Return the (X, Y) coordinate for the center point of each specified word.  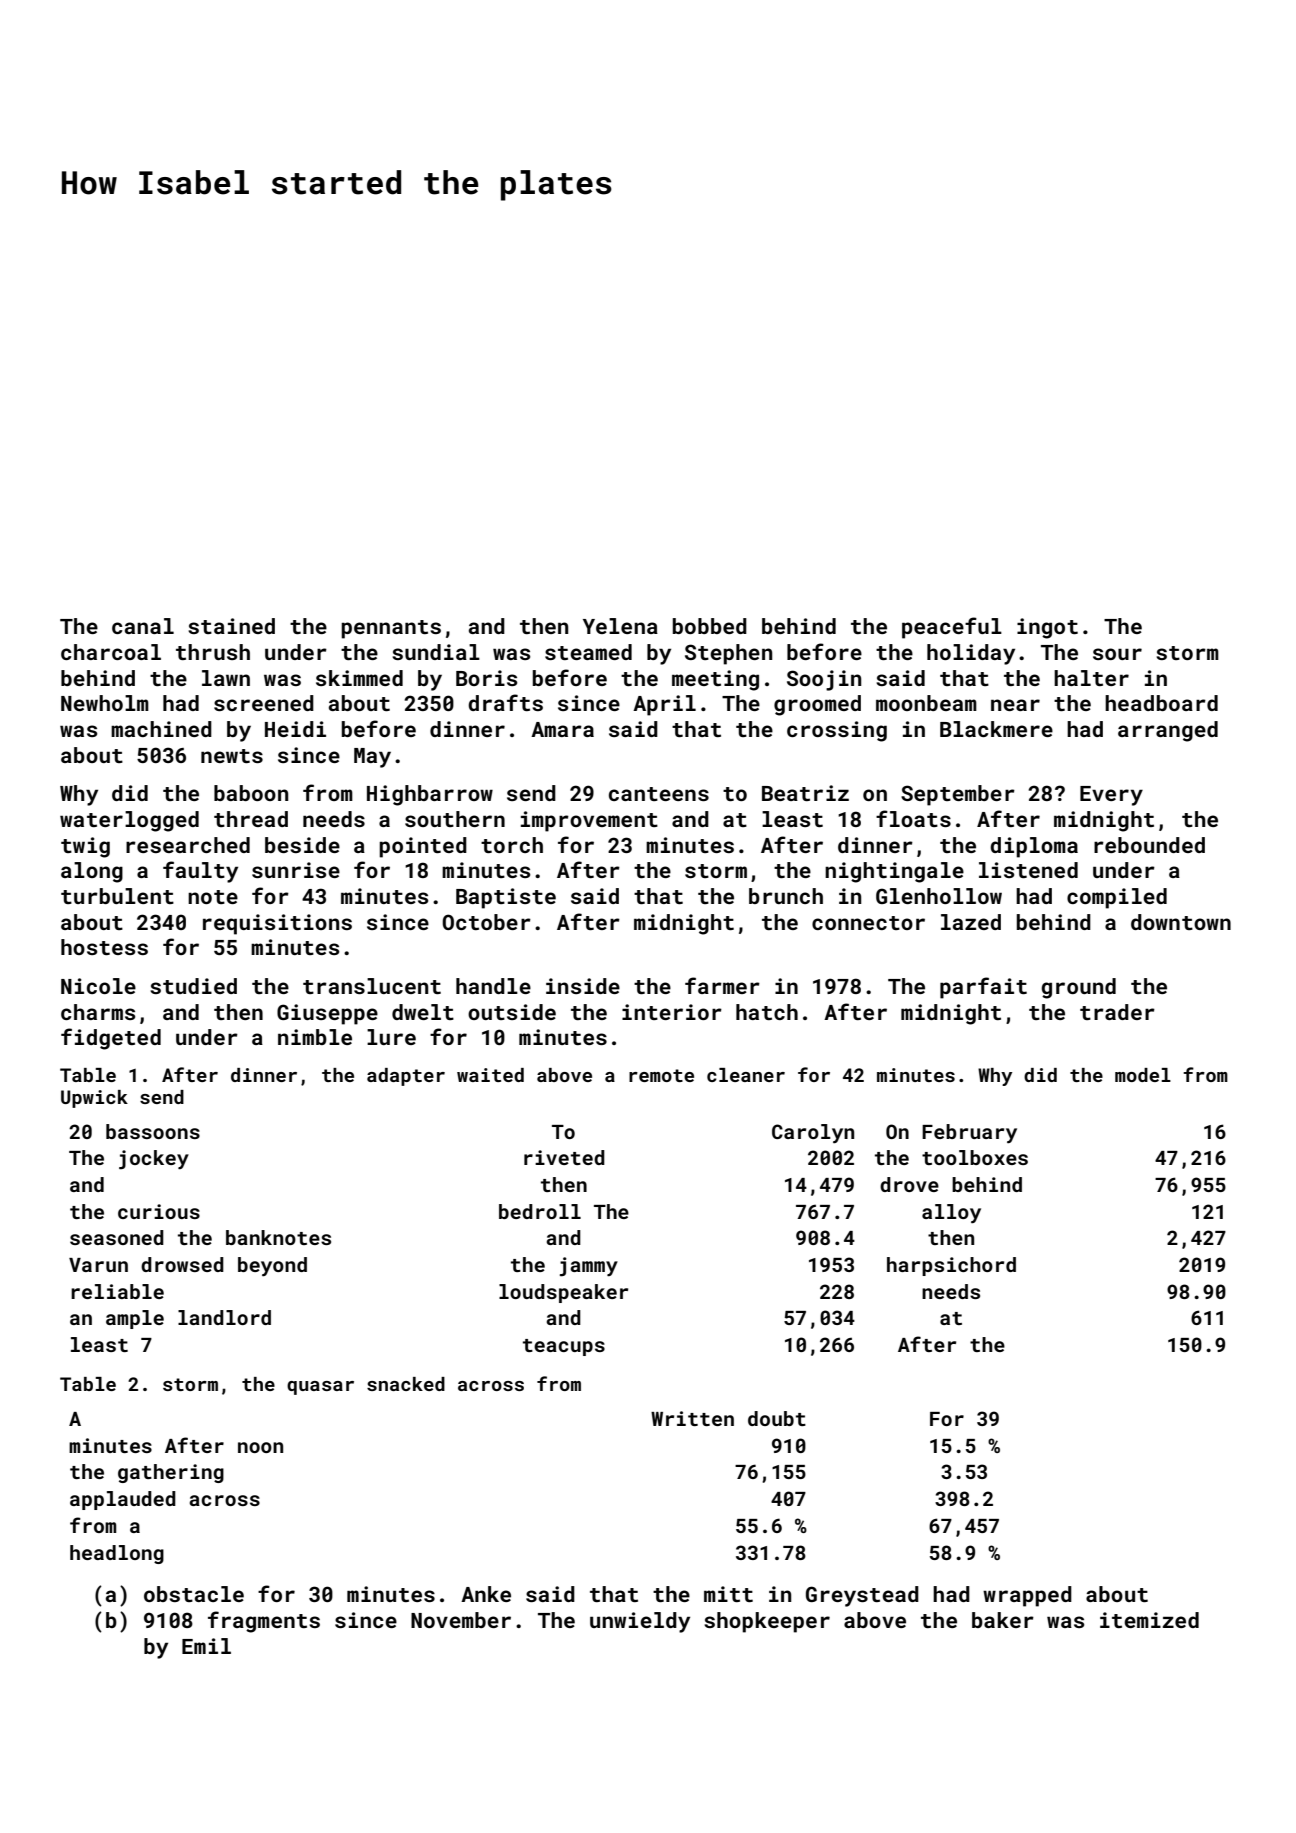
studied (193, 986)
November (461, 1620)
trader (1117, 1012)
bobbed (710, 626)
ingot (1047, 628)
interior (672, 1012)
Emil (206, 1646)
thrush (213, 652)
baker (1003, 1620)
